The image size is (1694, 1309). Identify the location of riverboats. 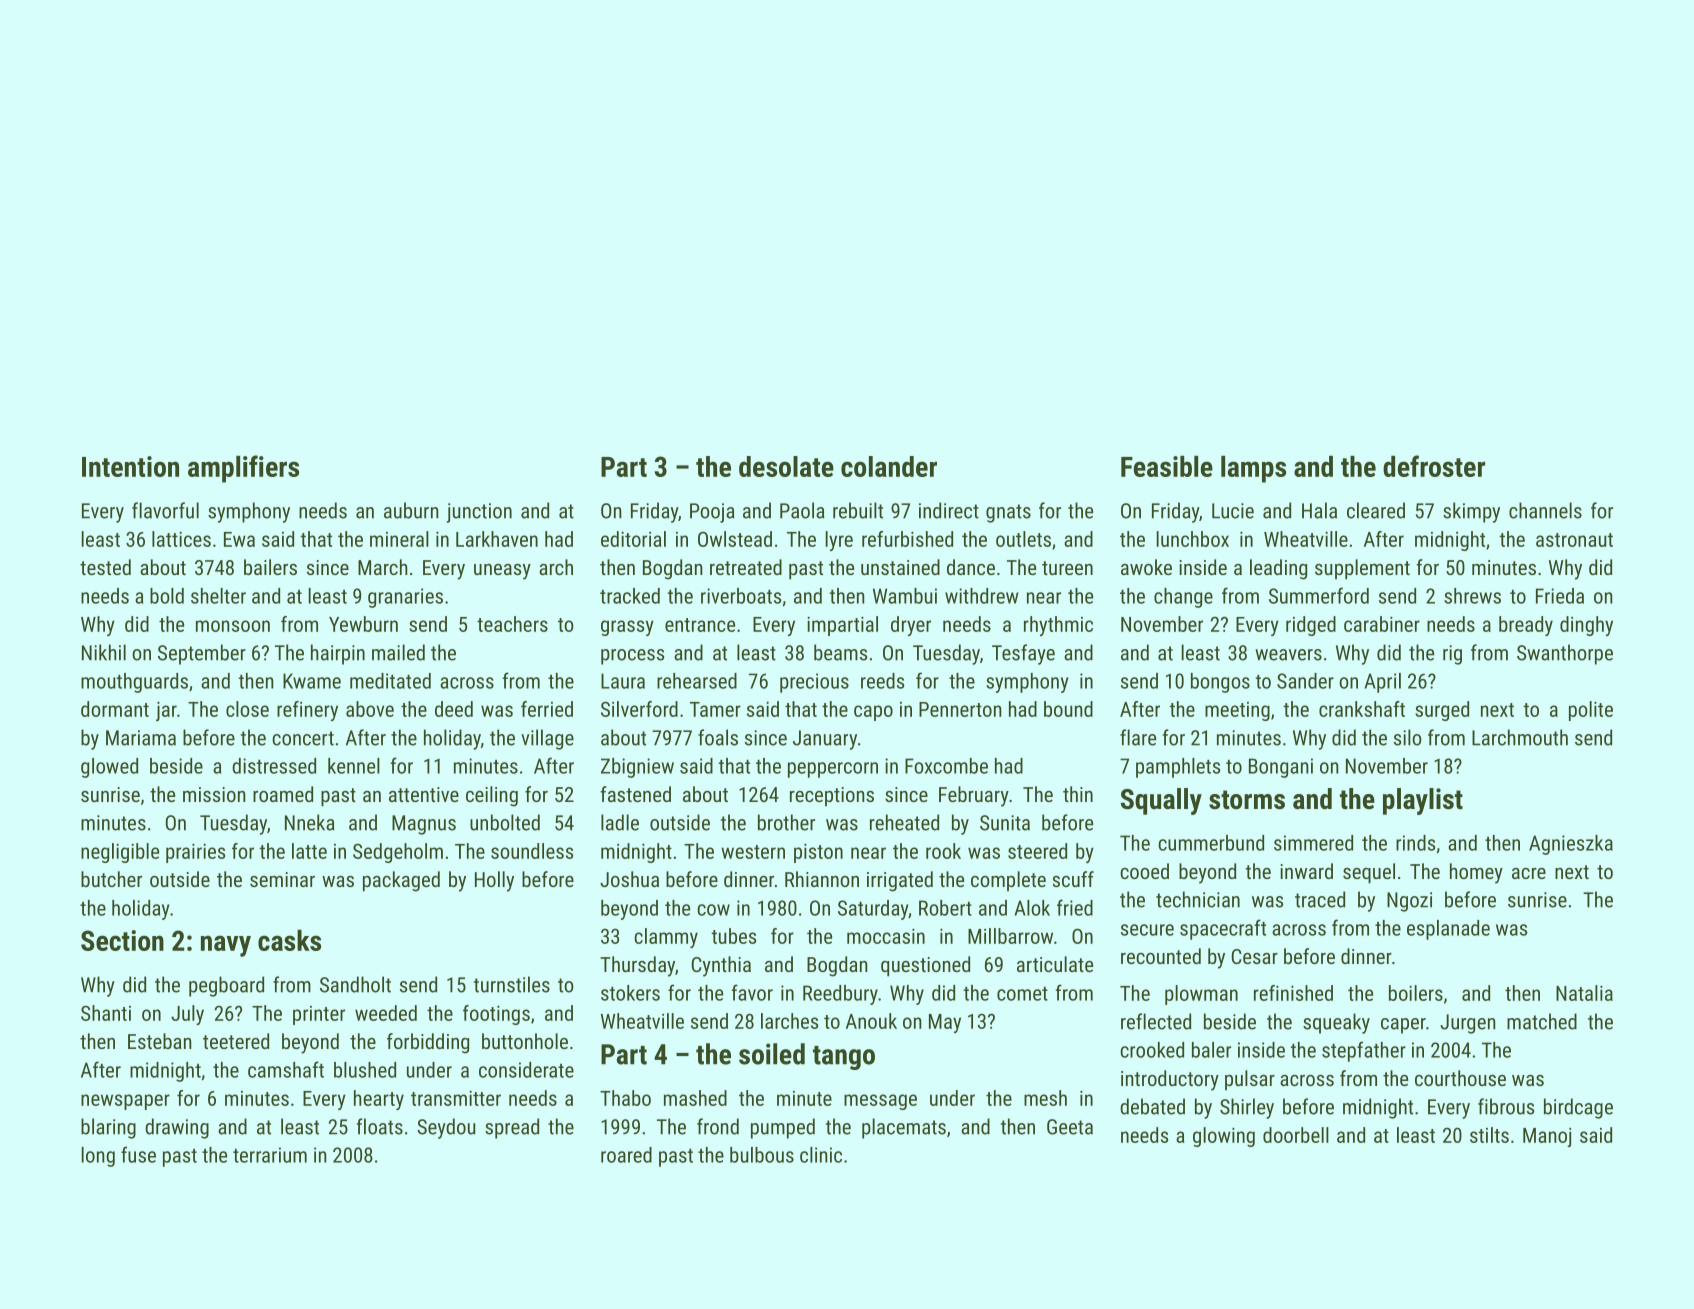
(741, 596).
